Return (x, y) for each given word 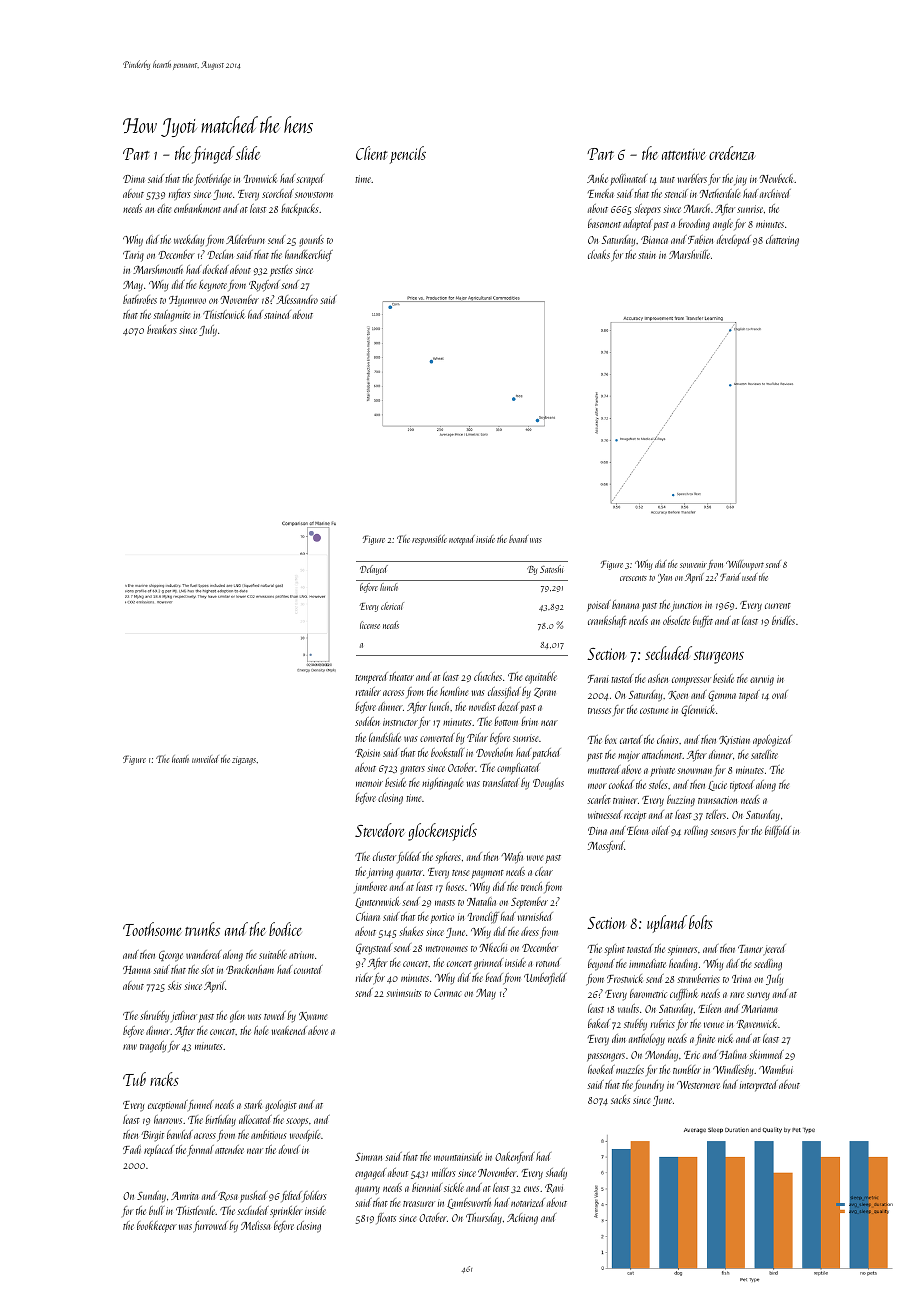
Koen (678, 695)
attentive (684, 154)
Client (372, 153)
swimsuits (404, 993)
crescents (633, 578)
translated (501, 782)
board (518, 539)
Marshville (689, 254)
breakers (162, 329)
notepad (462, 540)
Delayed (374, 570)
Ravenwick (757, 1024)
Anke (597, 178)
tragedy (153, 1047)
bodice (285, 929)
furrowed (210, 1227)
